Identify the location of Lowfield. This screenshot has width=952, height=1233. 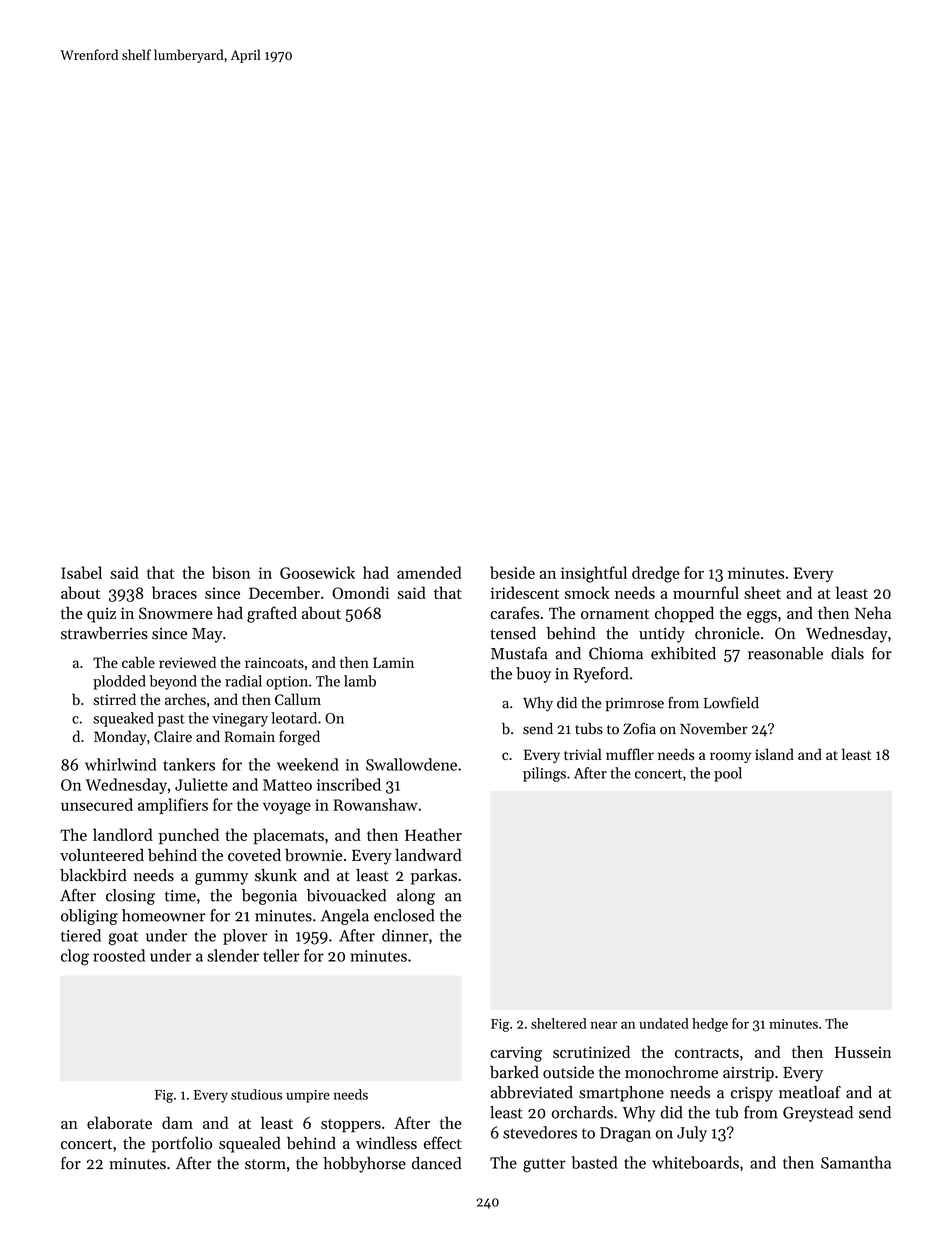
(731, 703).
